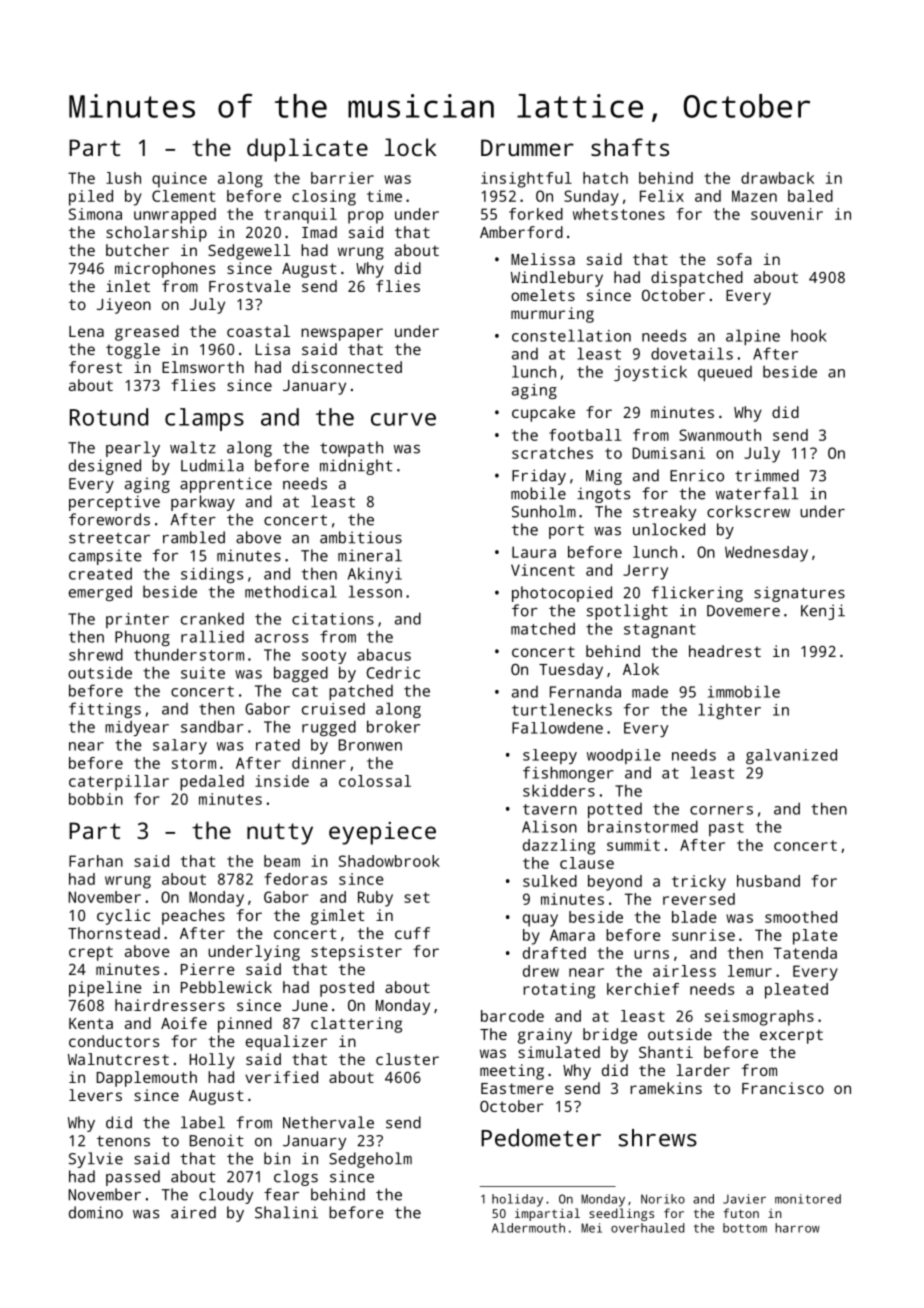 Image resolution: width=924 pixels, height=1308 pixels. Describe the element at coordinates (527, 147) in the page. I see `Drummer` at that location.
